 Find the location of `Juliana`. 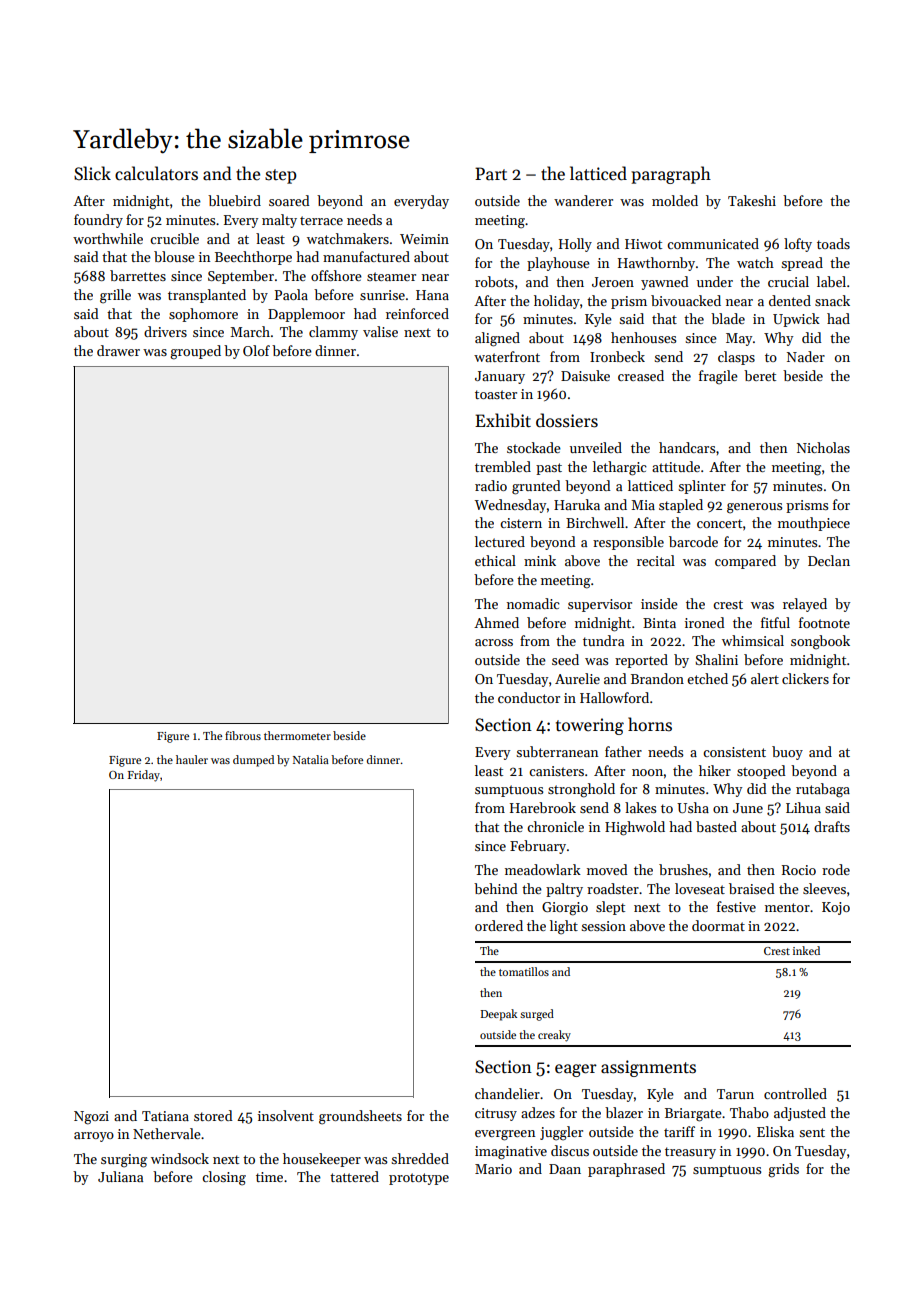

Juliana is located at coordinates (120, 1176).
